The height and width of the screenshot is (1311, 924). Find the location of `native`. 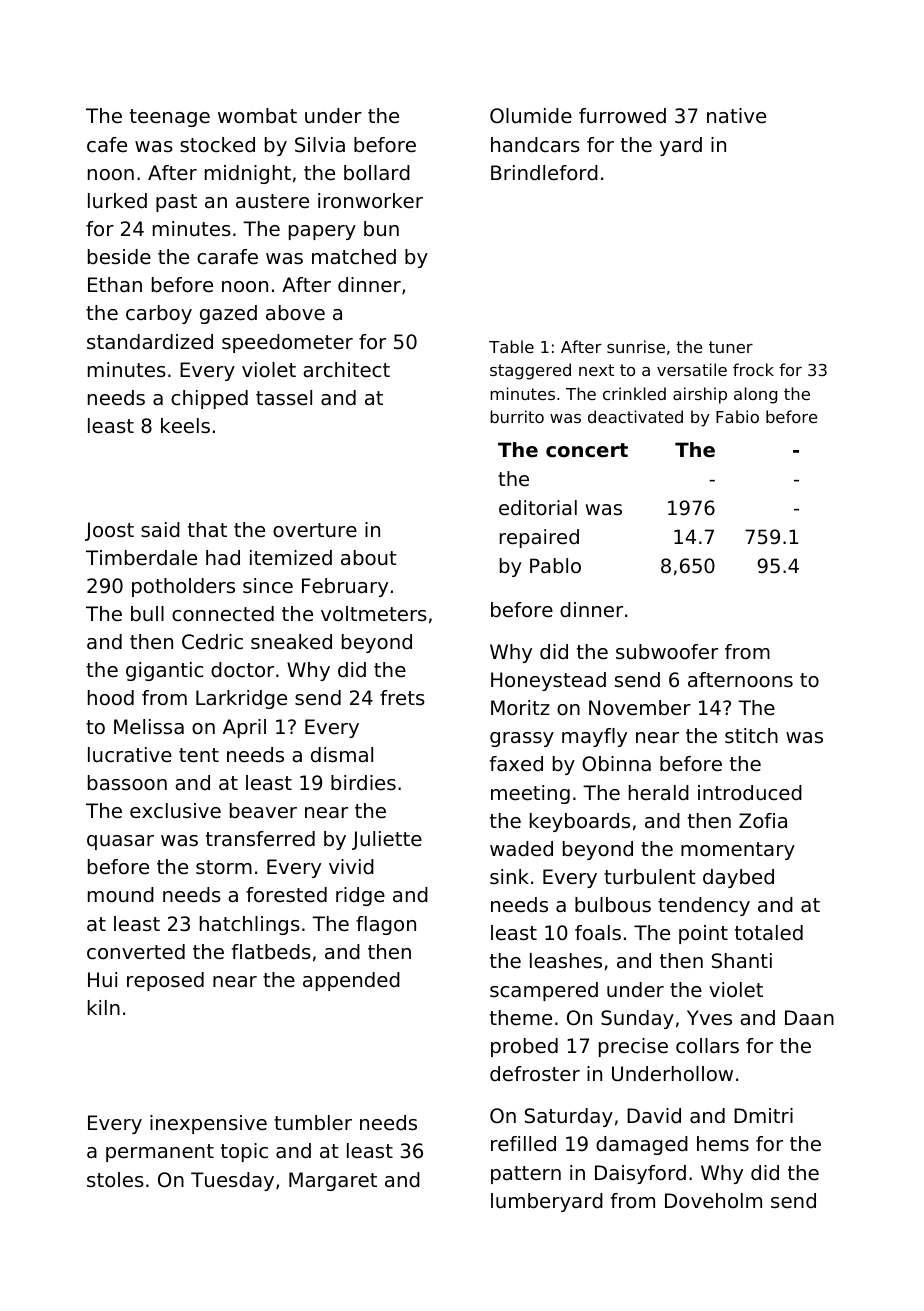

native is located at coordinates (736, 116).
